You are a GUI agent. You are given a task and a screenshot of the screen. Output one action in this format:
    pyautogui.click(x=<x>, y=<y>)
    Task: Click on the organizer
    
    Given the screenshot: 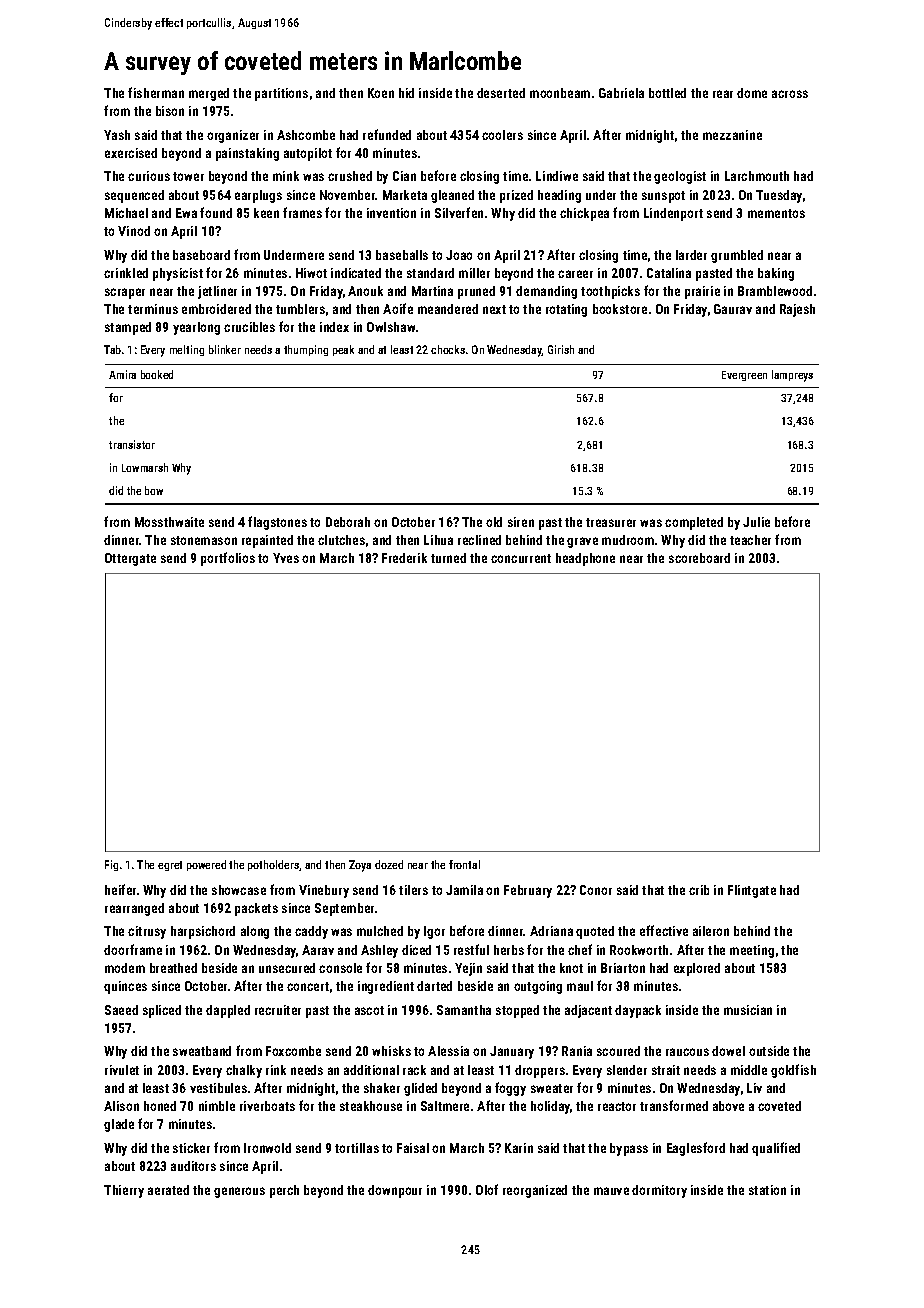 What is the action you would take?
    pyautogui.click(x=233, y=136)
